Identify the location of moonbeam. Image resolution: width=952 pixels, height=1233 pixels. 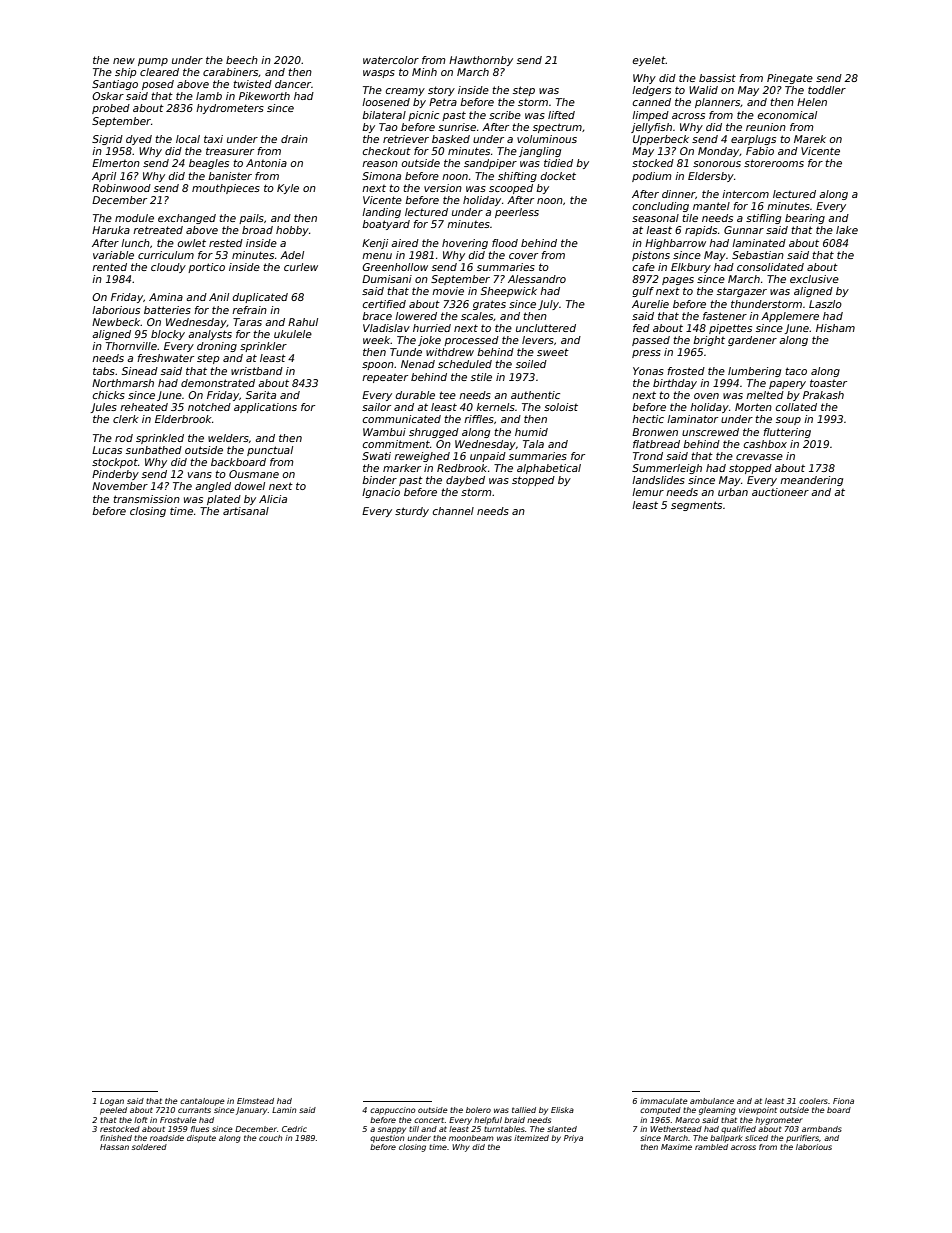
(471, 1138).
